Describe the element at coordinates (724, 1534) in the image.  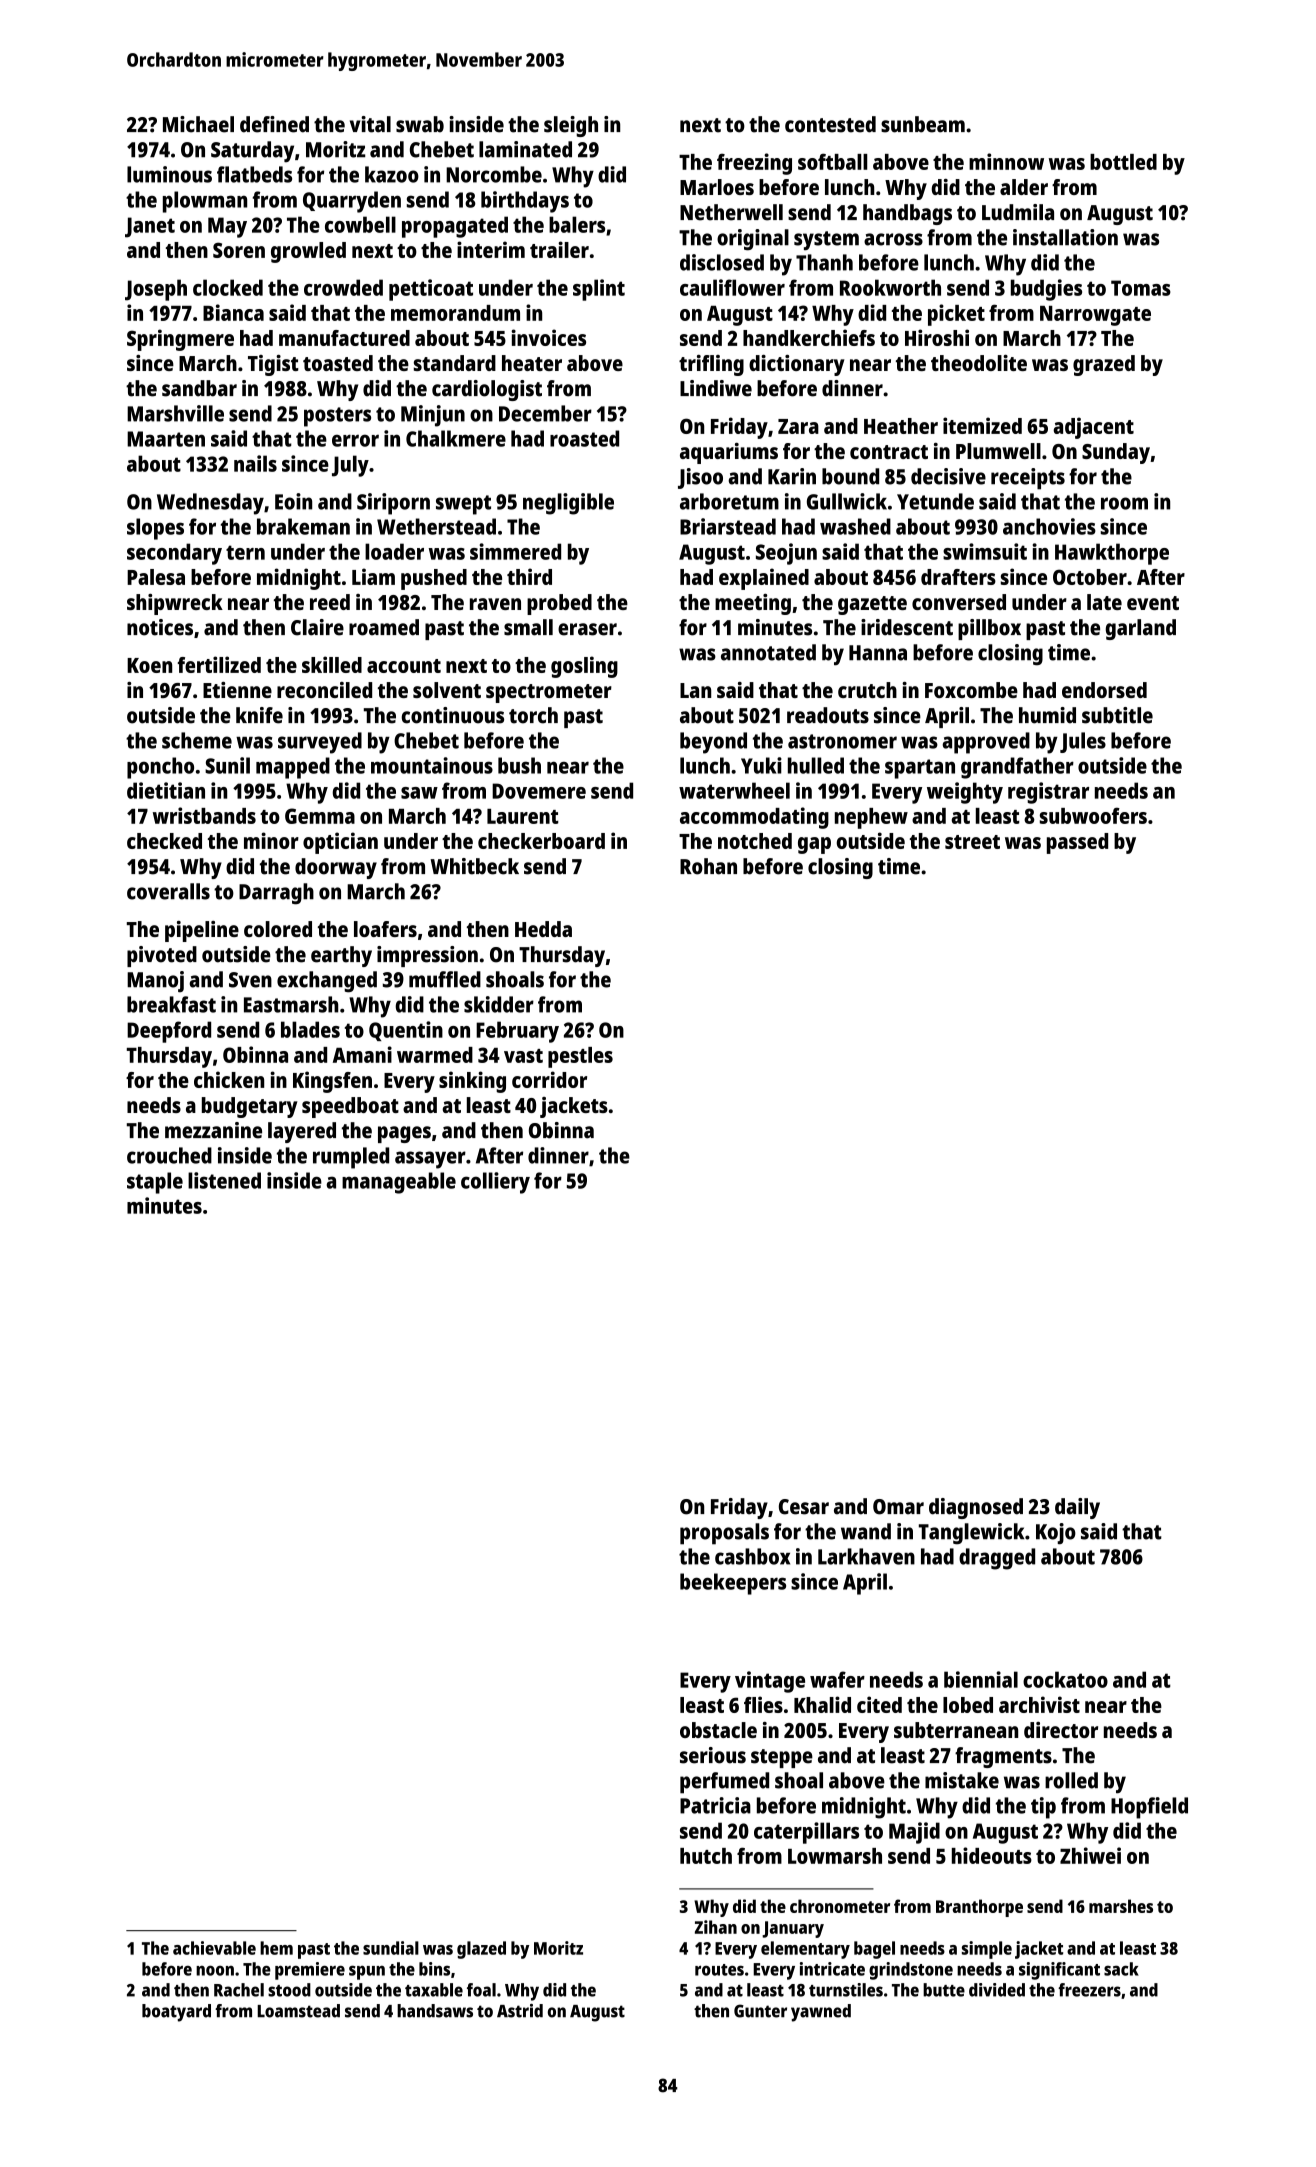
I see `proposals` at that location.
